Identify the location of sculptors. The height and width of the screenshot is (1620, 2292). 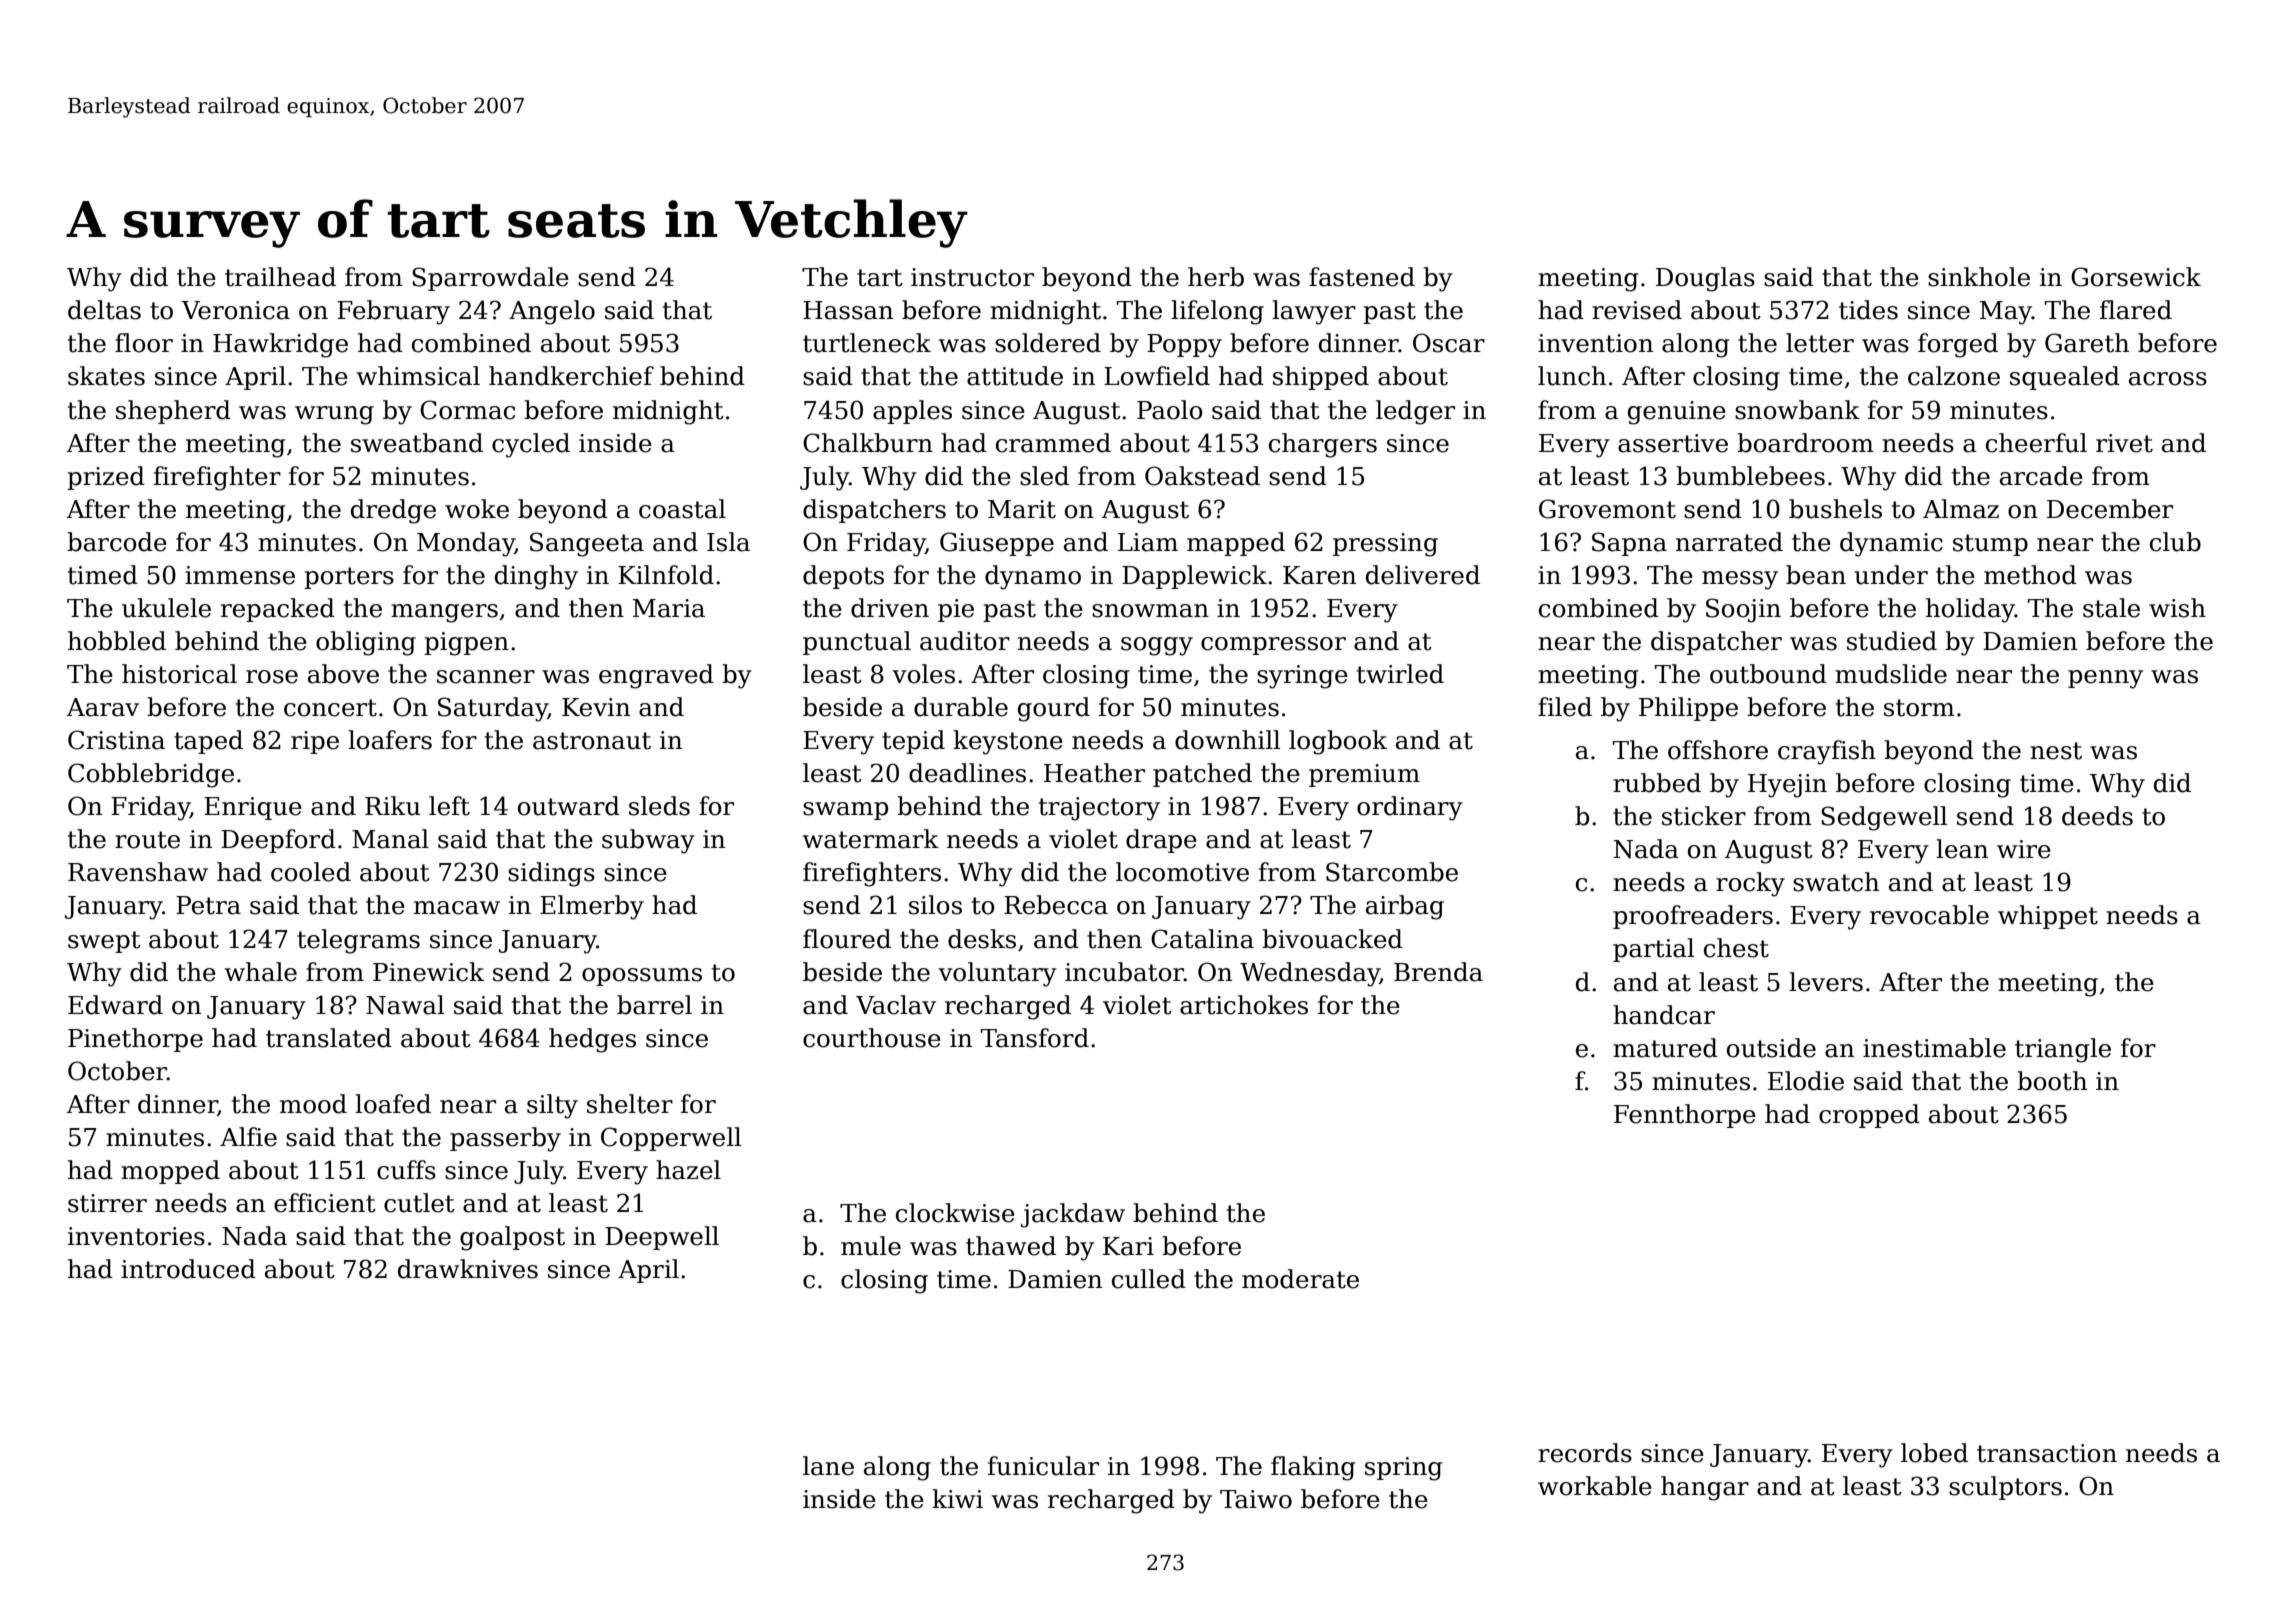
(2005, 1488).
